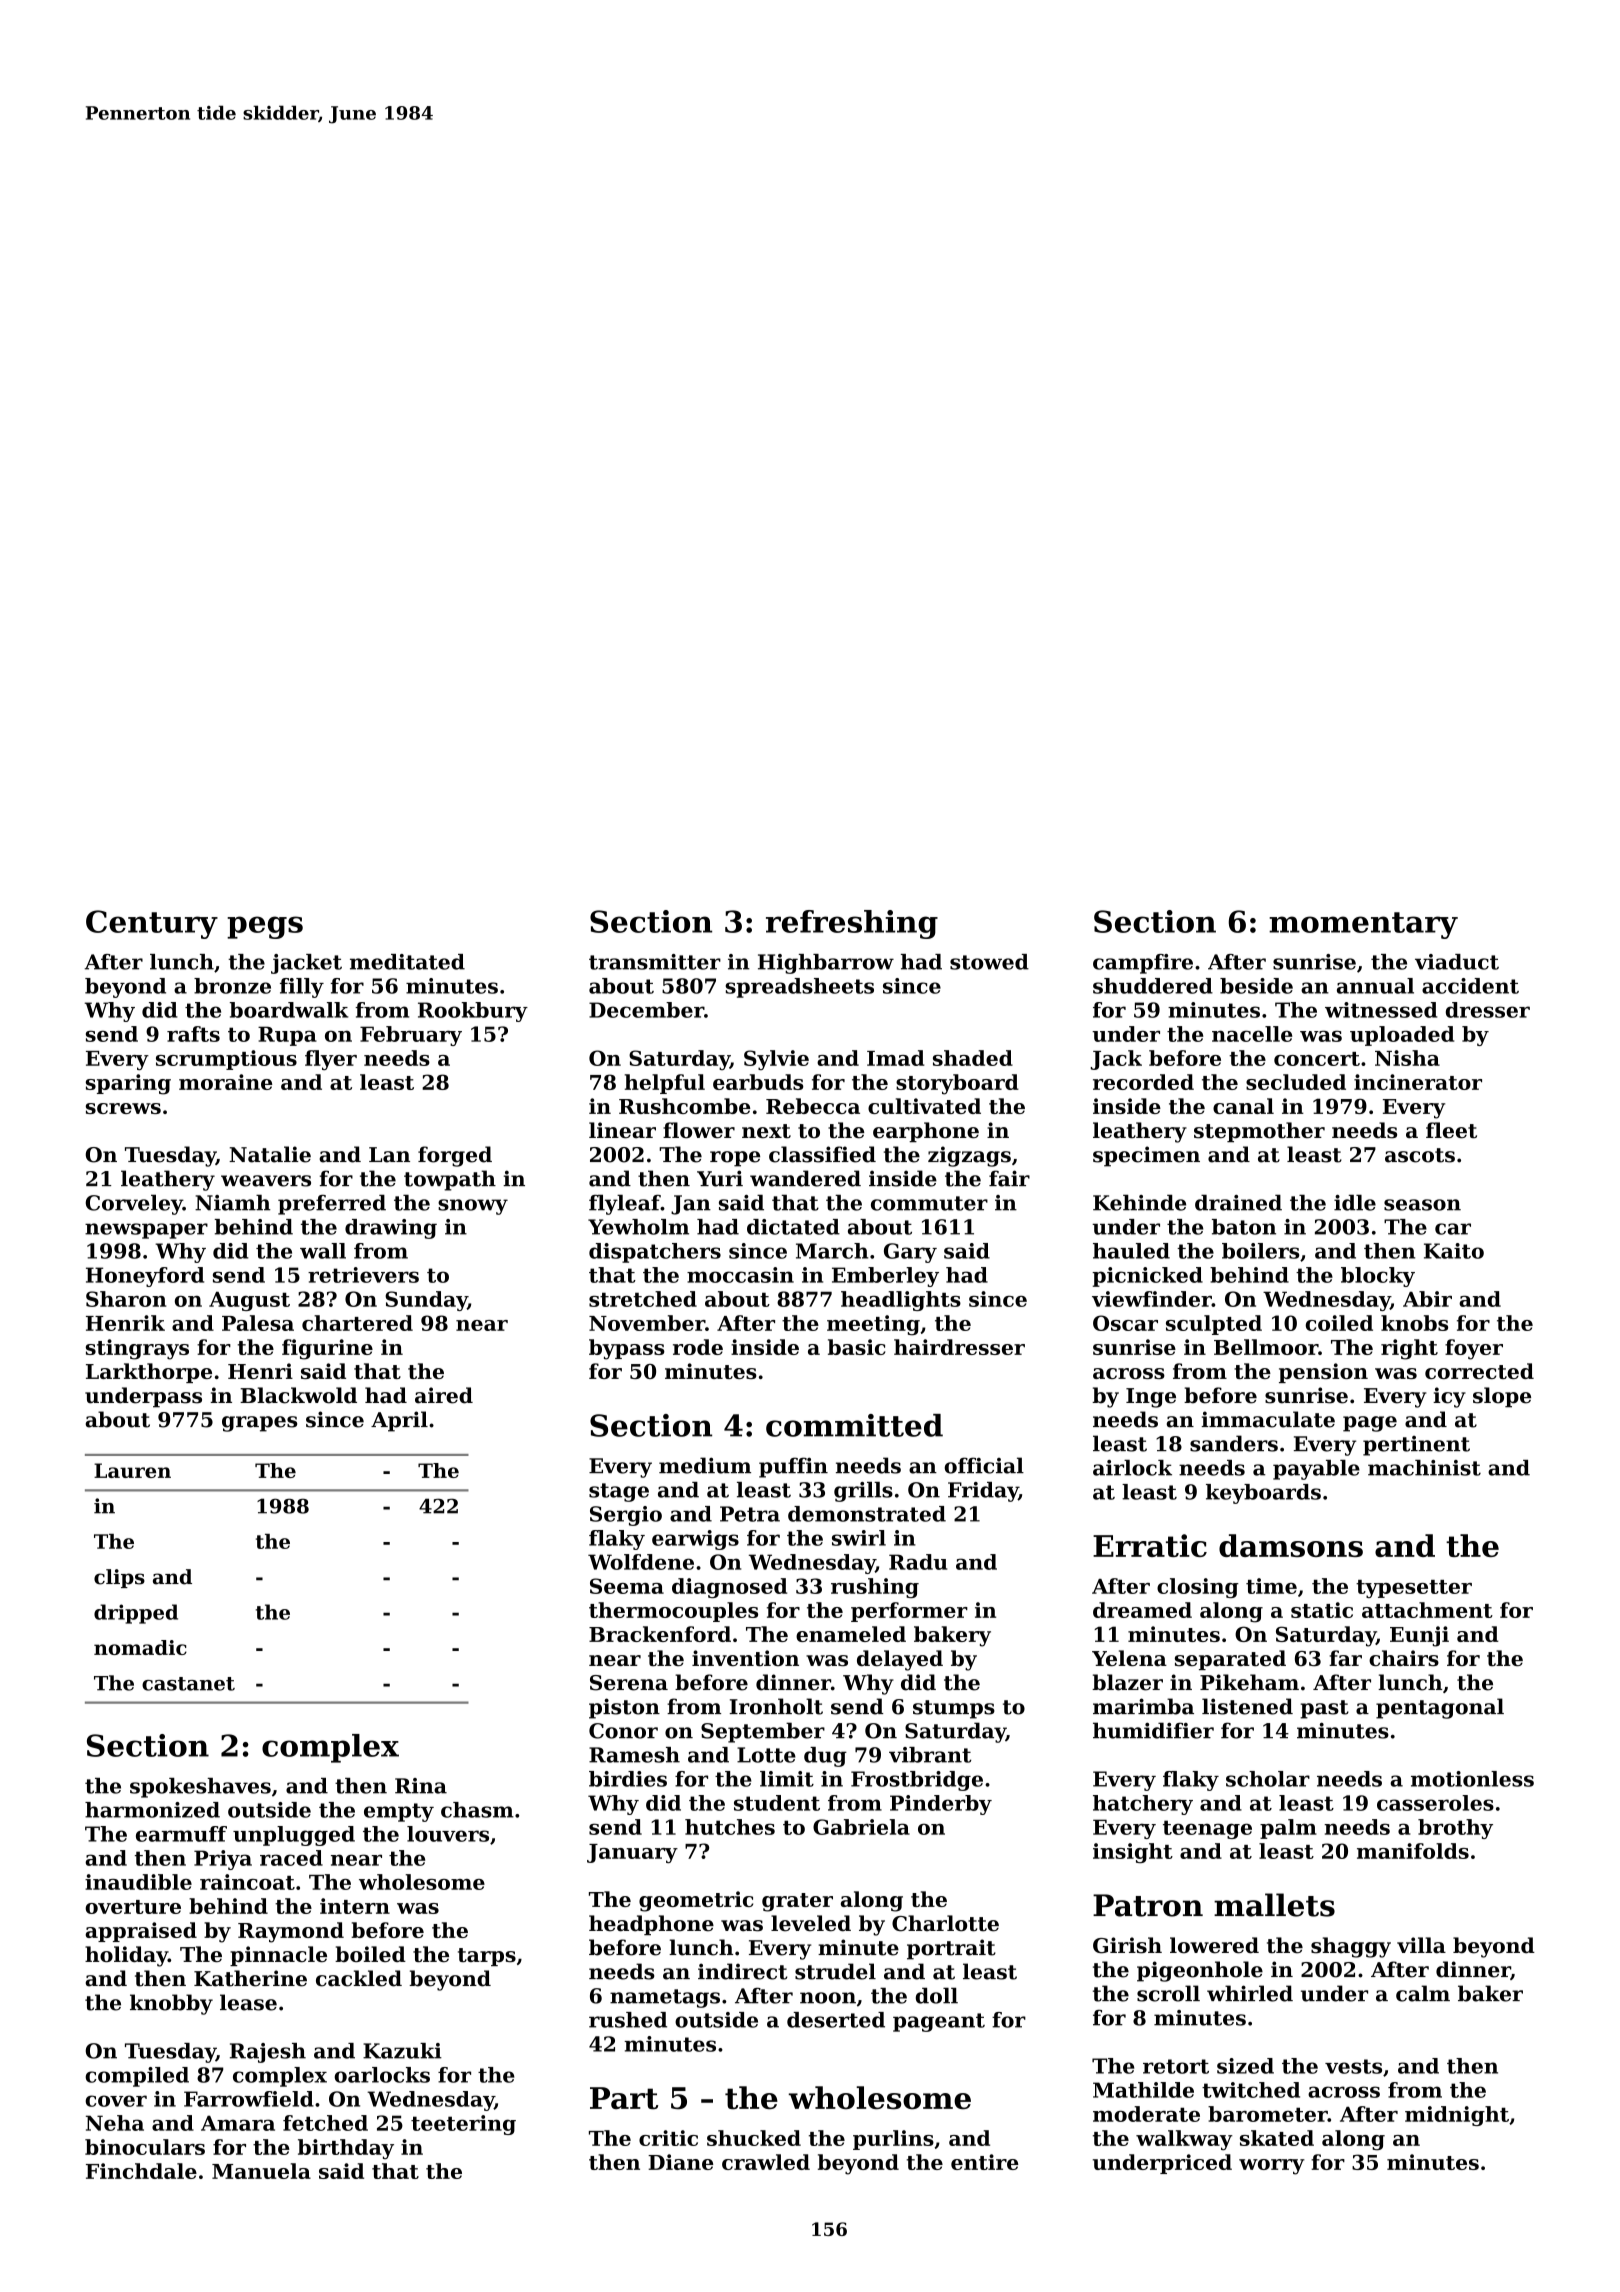 The width and height of the image is (1620, 2292). Describe the element at coordinates (1472, 1779) in the image. I see `motionless` at that location.
